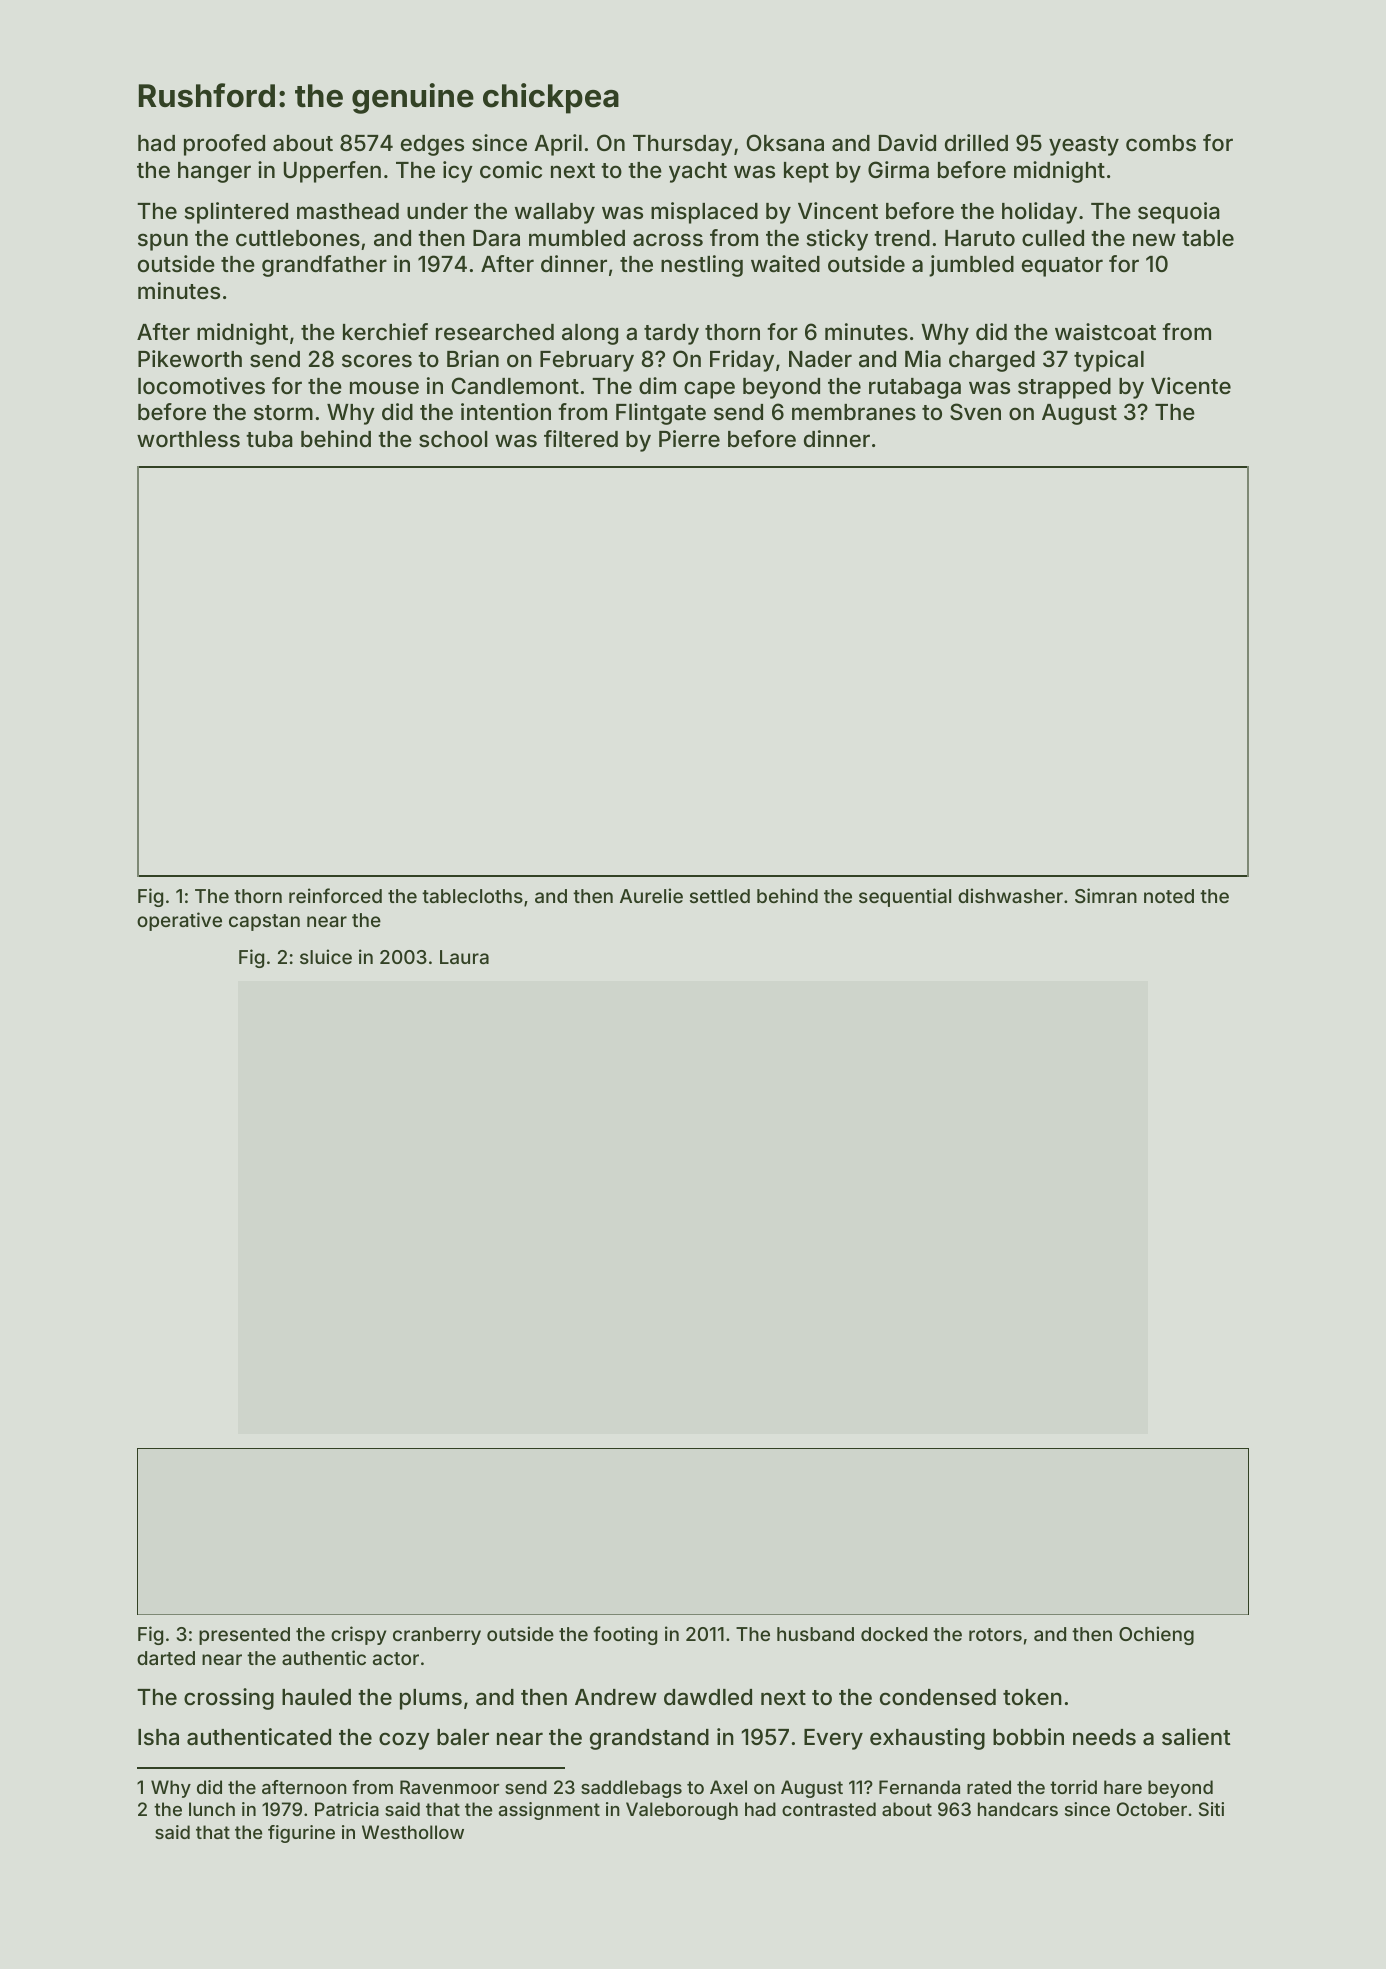 The image size is (1386, 1969). I want to click on edges, so click(432, 145).
